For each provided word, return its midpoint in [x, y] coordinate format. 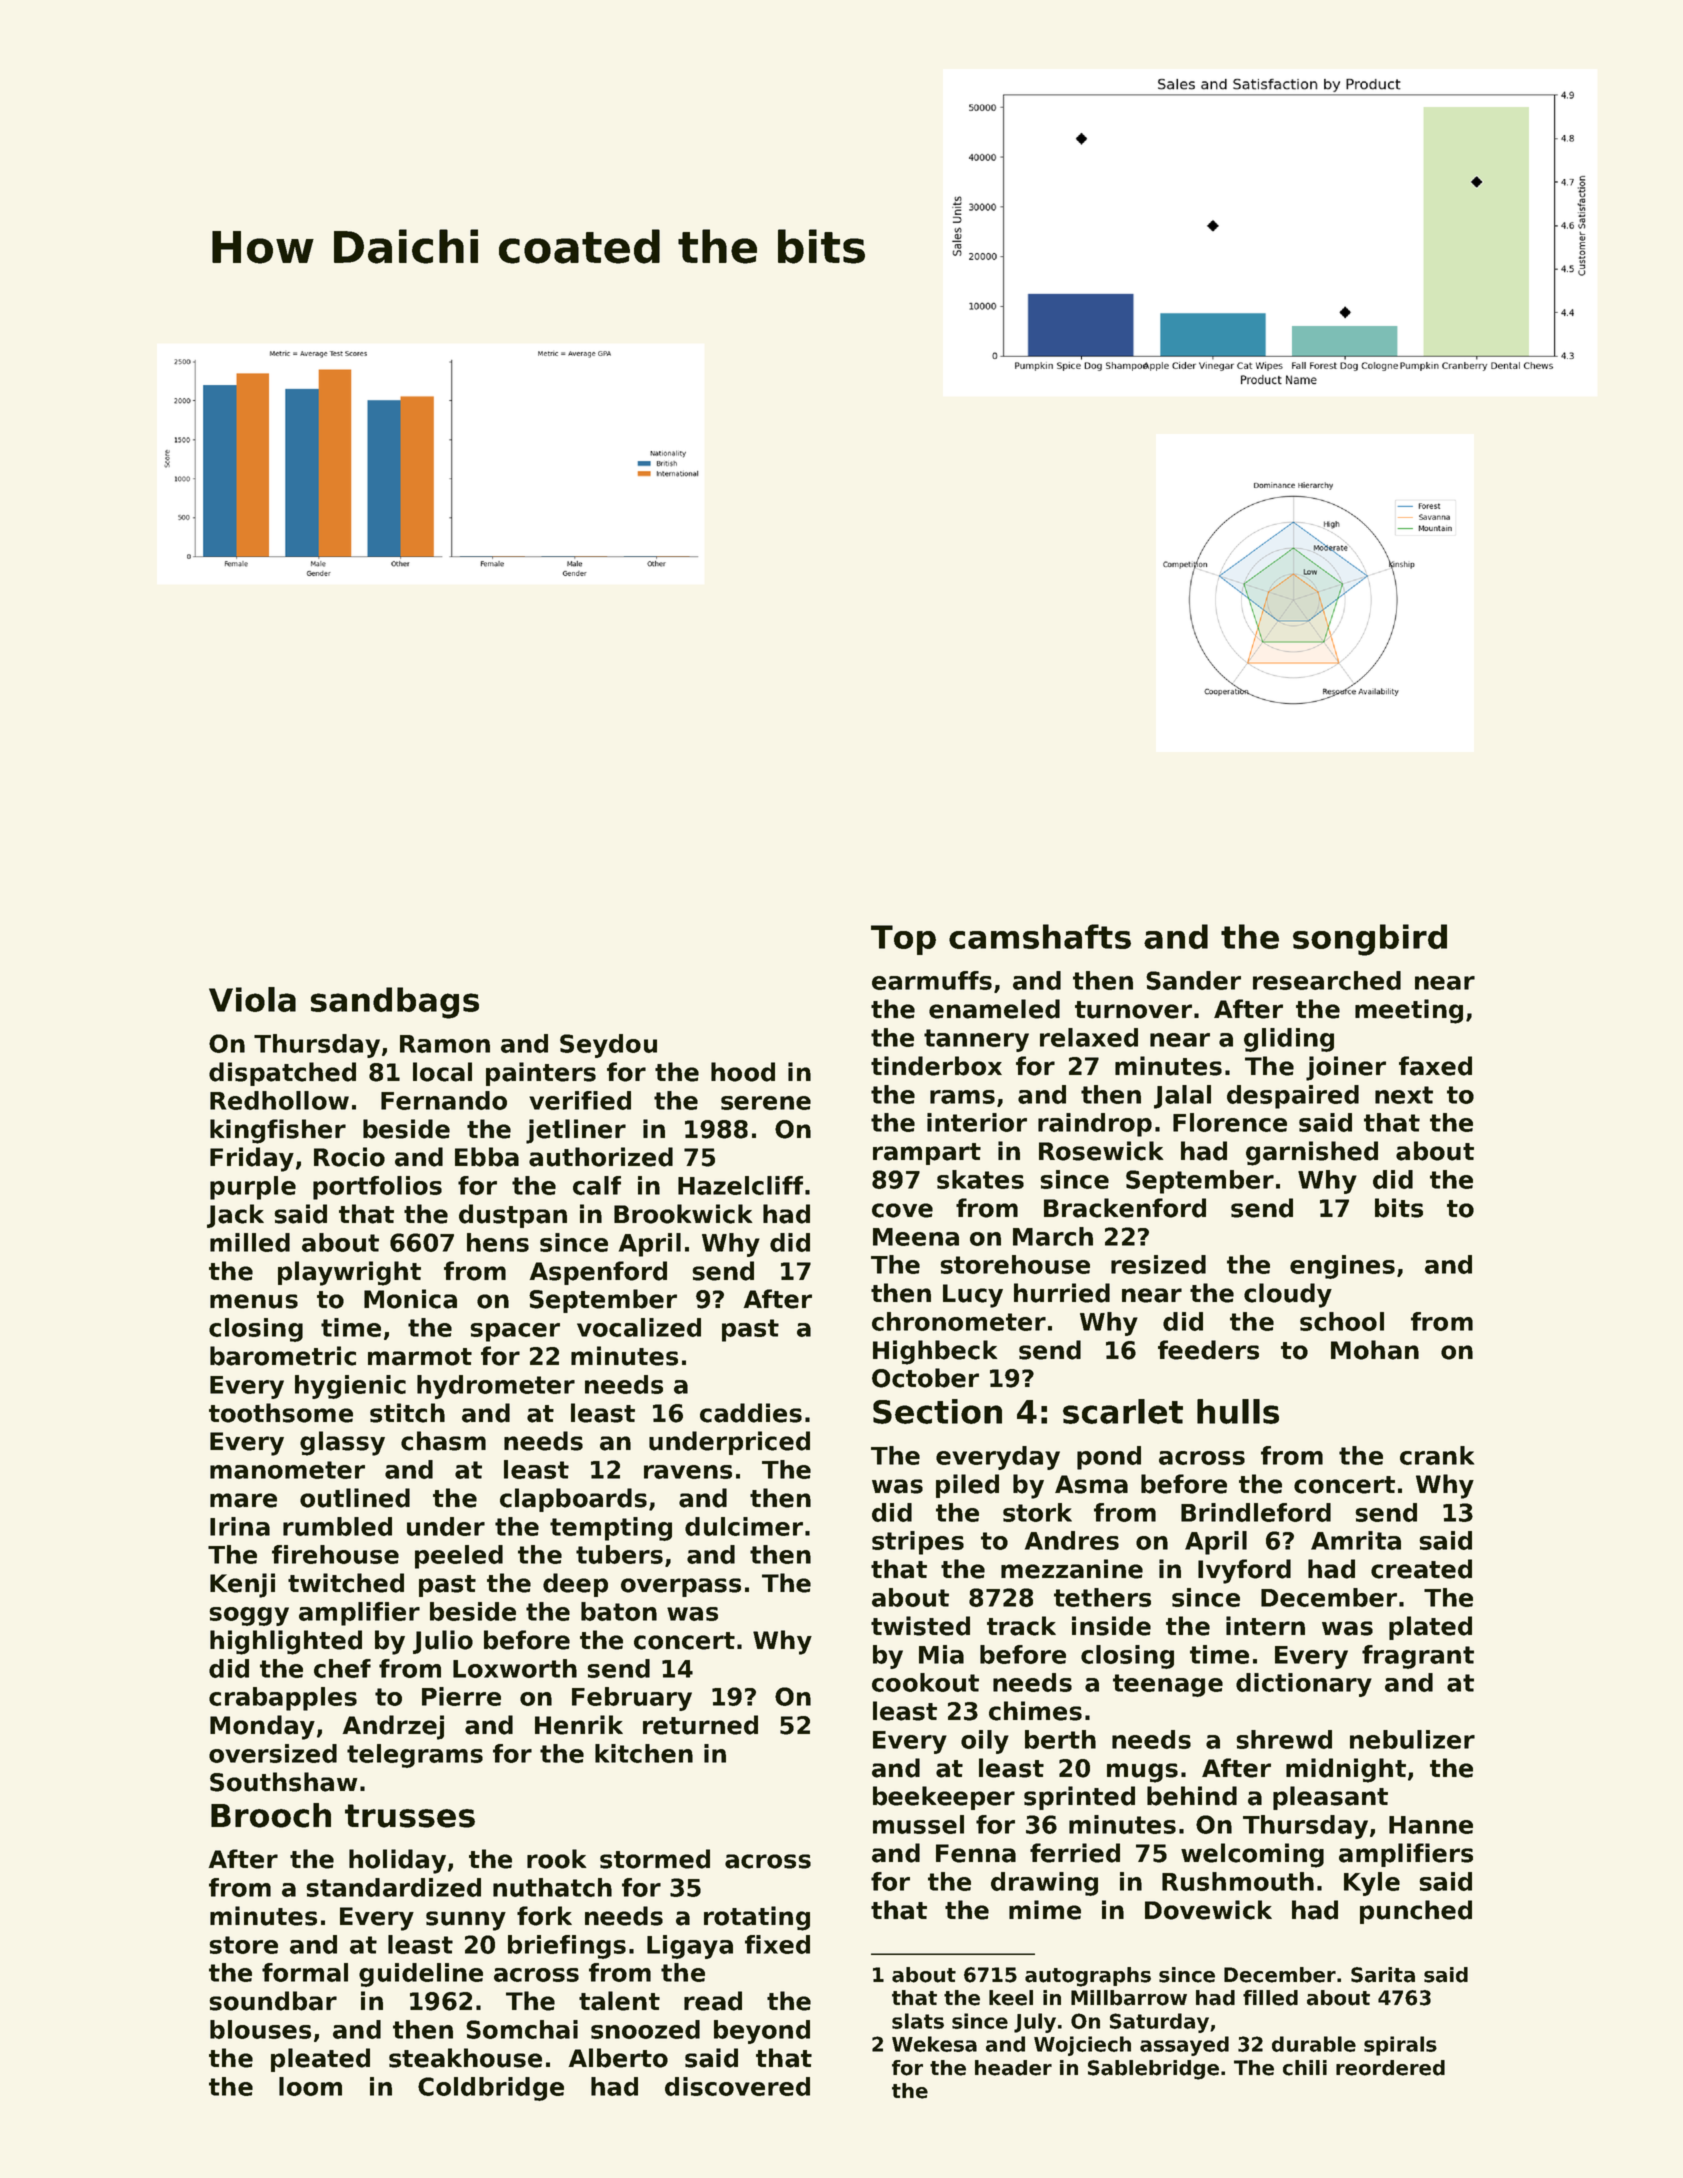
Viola [252, 999]
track [1021, 1626]
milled [250, 1242]
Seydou [608, 1046]
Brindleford [1256, 1512]
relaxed [1089, 1037]
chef [342, 1668]
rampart [927, 1154]
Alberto [618, 2058]
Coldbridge [491, 2089]
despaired [1293, 1097]
